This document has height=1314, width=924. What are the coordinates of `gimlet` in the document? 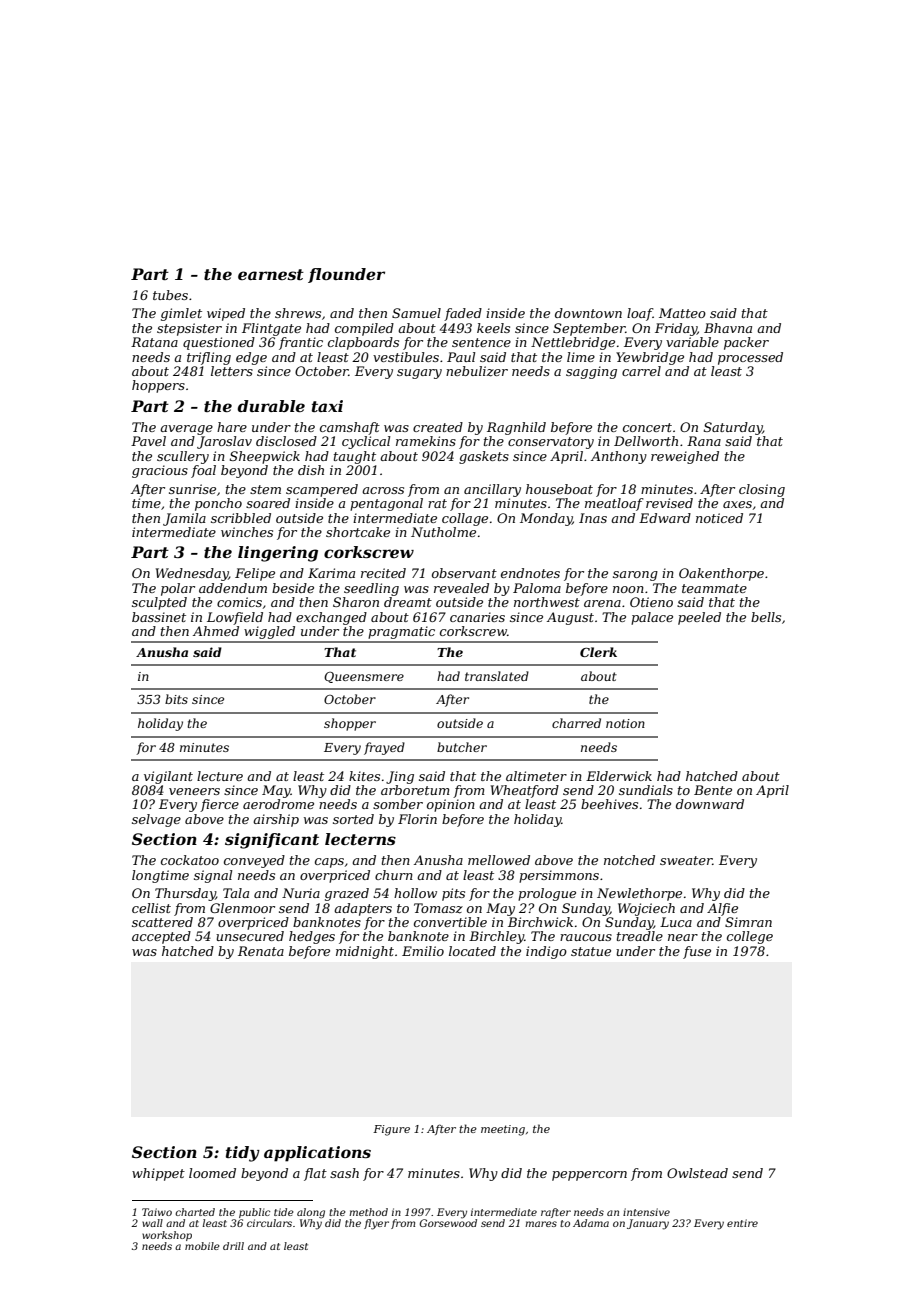 It's located at (181, 314).
